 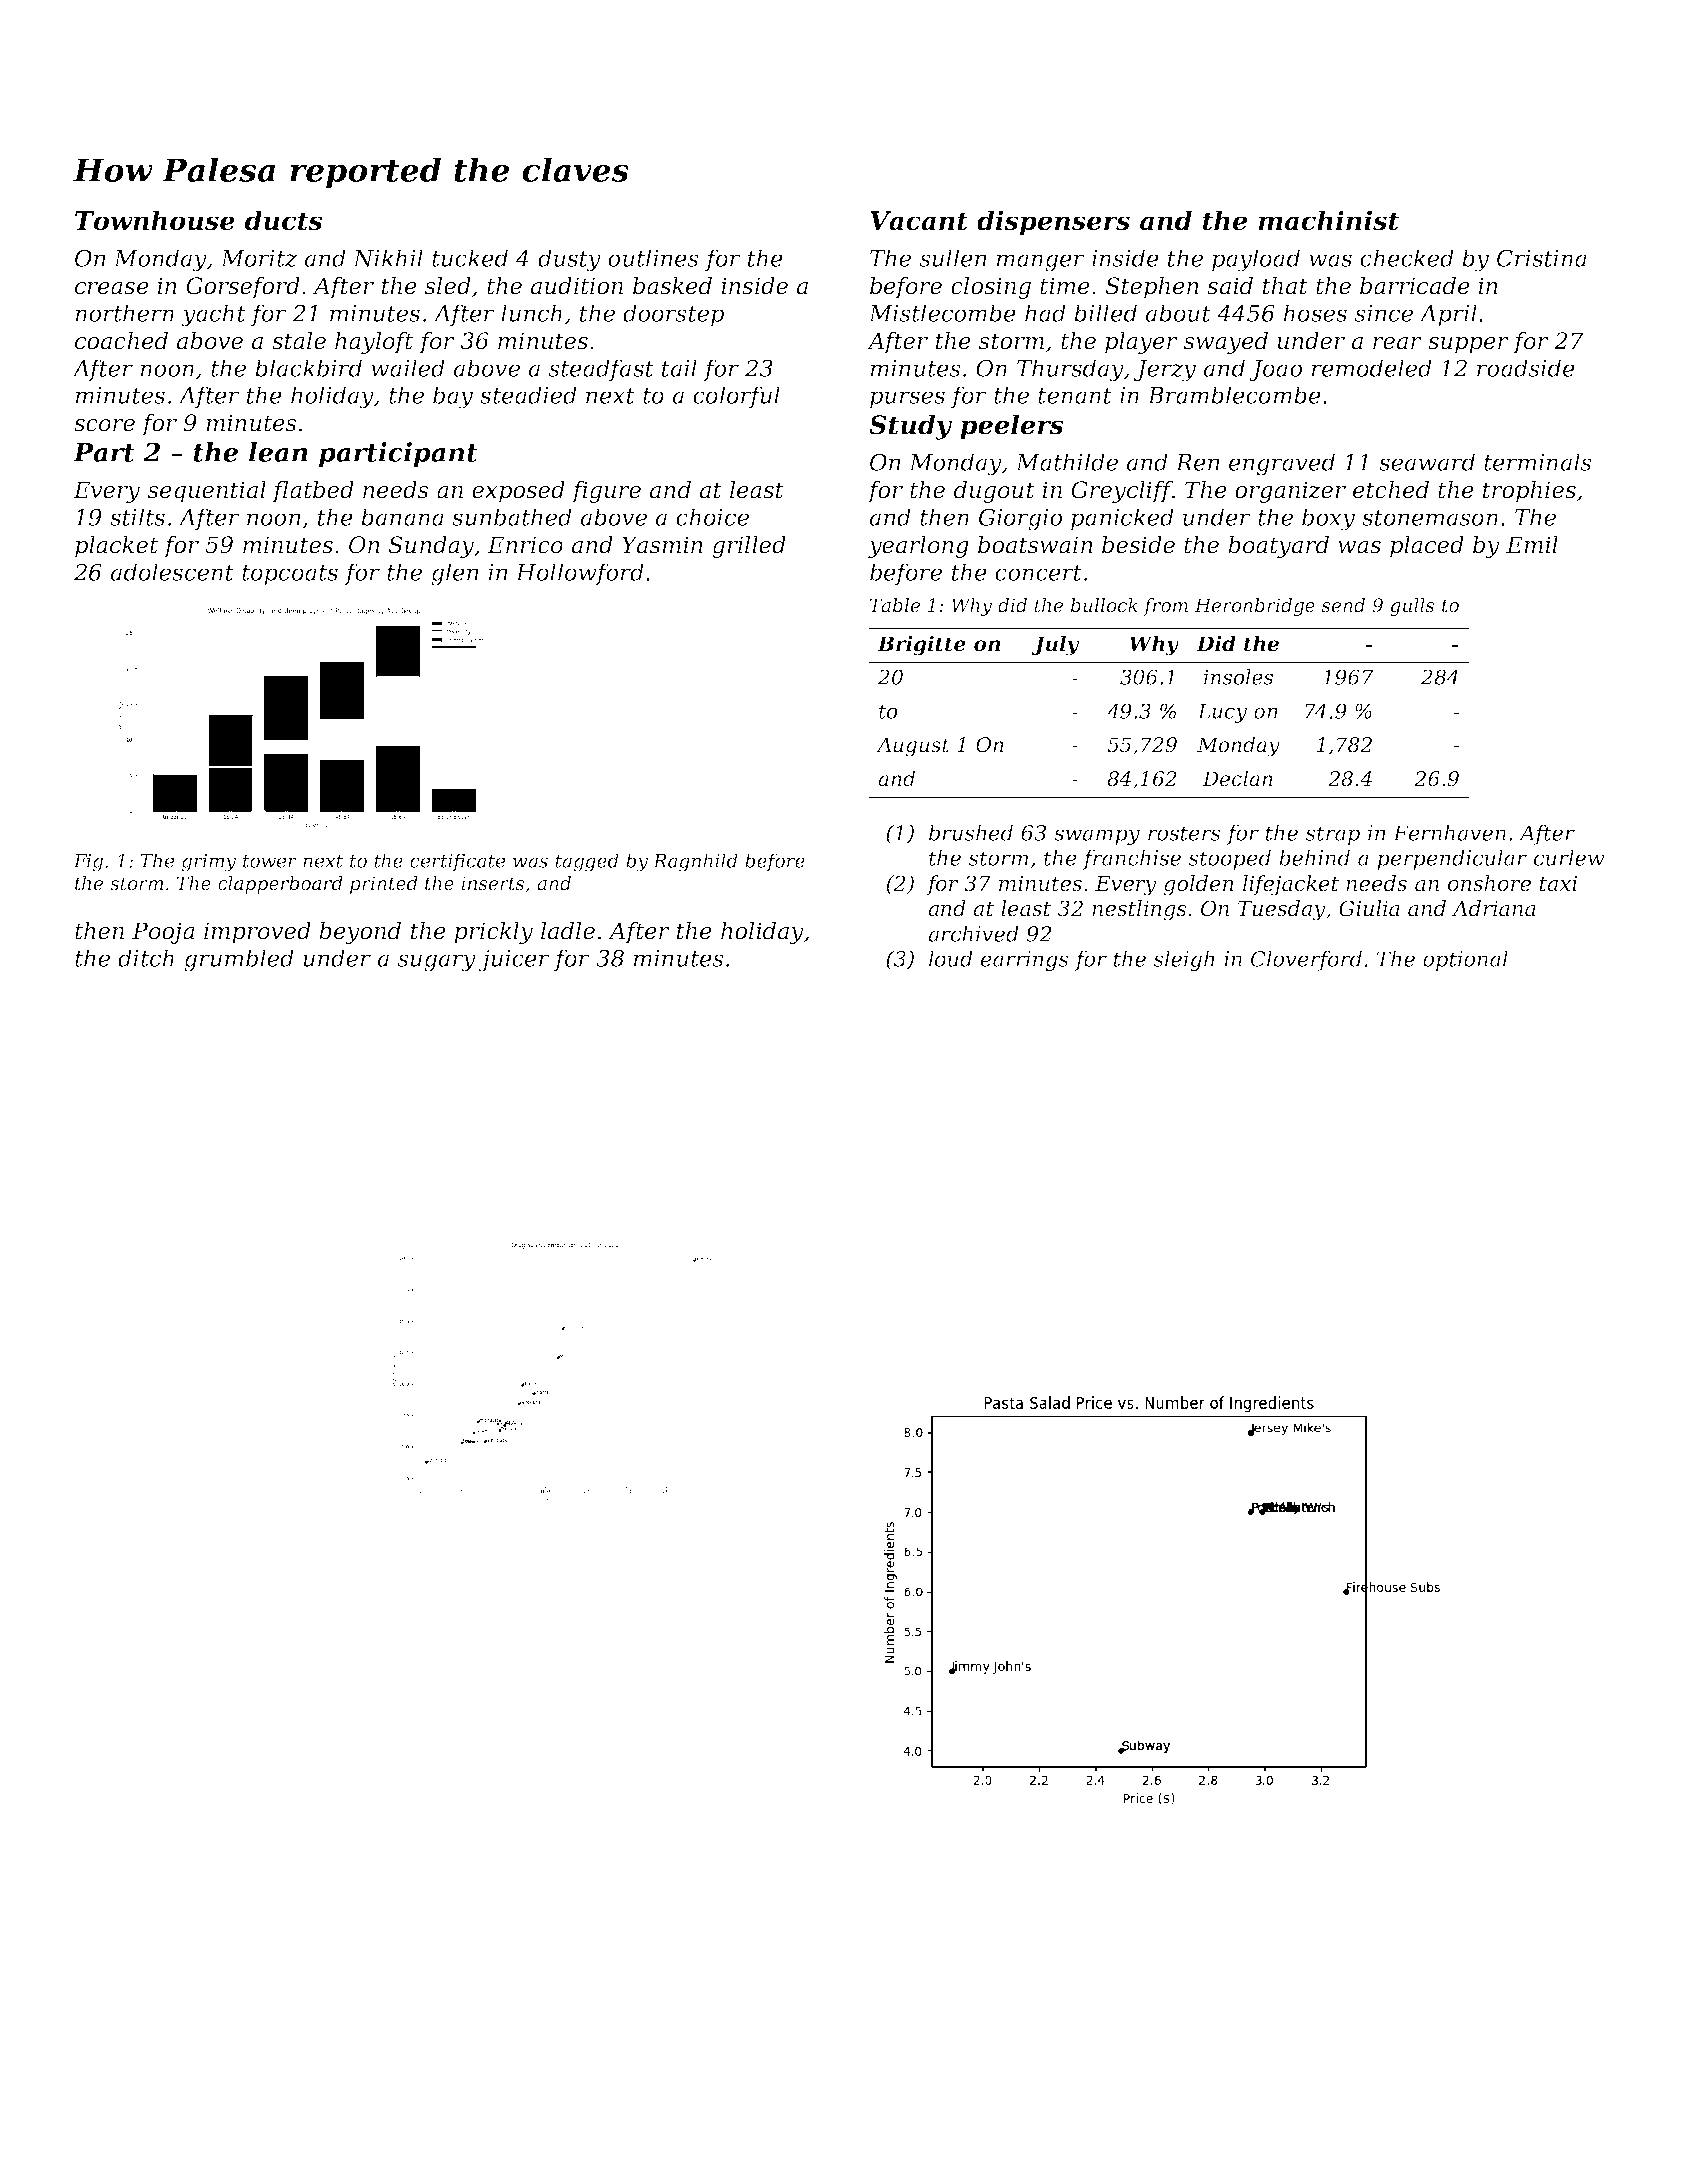 What do you see at coordinates (695, 862) in the page?
I see `Ragnhild` at bounding box center [695, 862].
